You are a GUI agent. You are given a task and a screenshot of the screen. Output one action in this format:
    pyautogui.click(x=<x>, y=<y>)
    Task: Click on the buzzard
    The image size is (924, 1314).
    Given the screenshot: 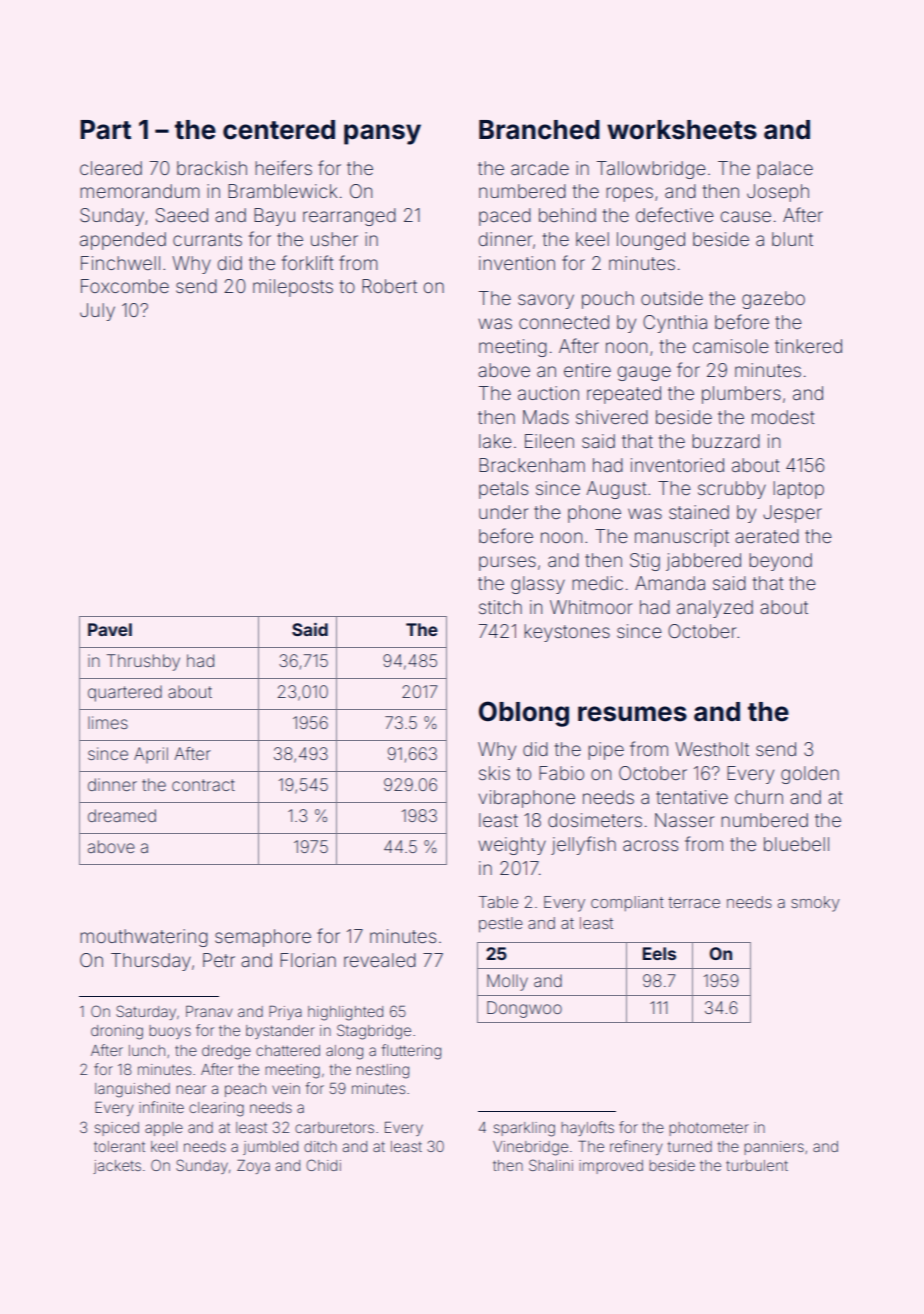 What is the action you would take?
    pyautogui.click(x=726, y=441)
